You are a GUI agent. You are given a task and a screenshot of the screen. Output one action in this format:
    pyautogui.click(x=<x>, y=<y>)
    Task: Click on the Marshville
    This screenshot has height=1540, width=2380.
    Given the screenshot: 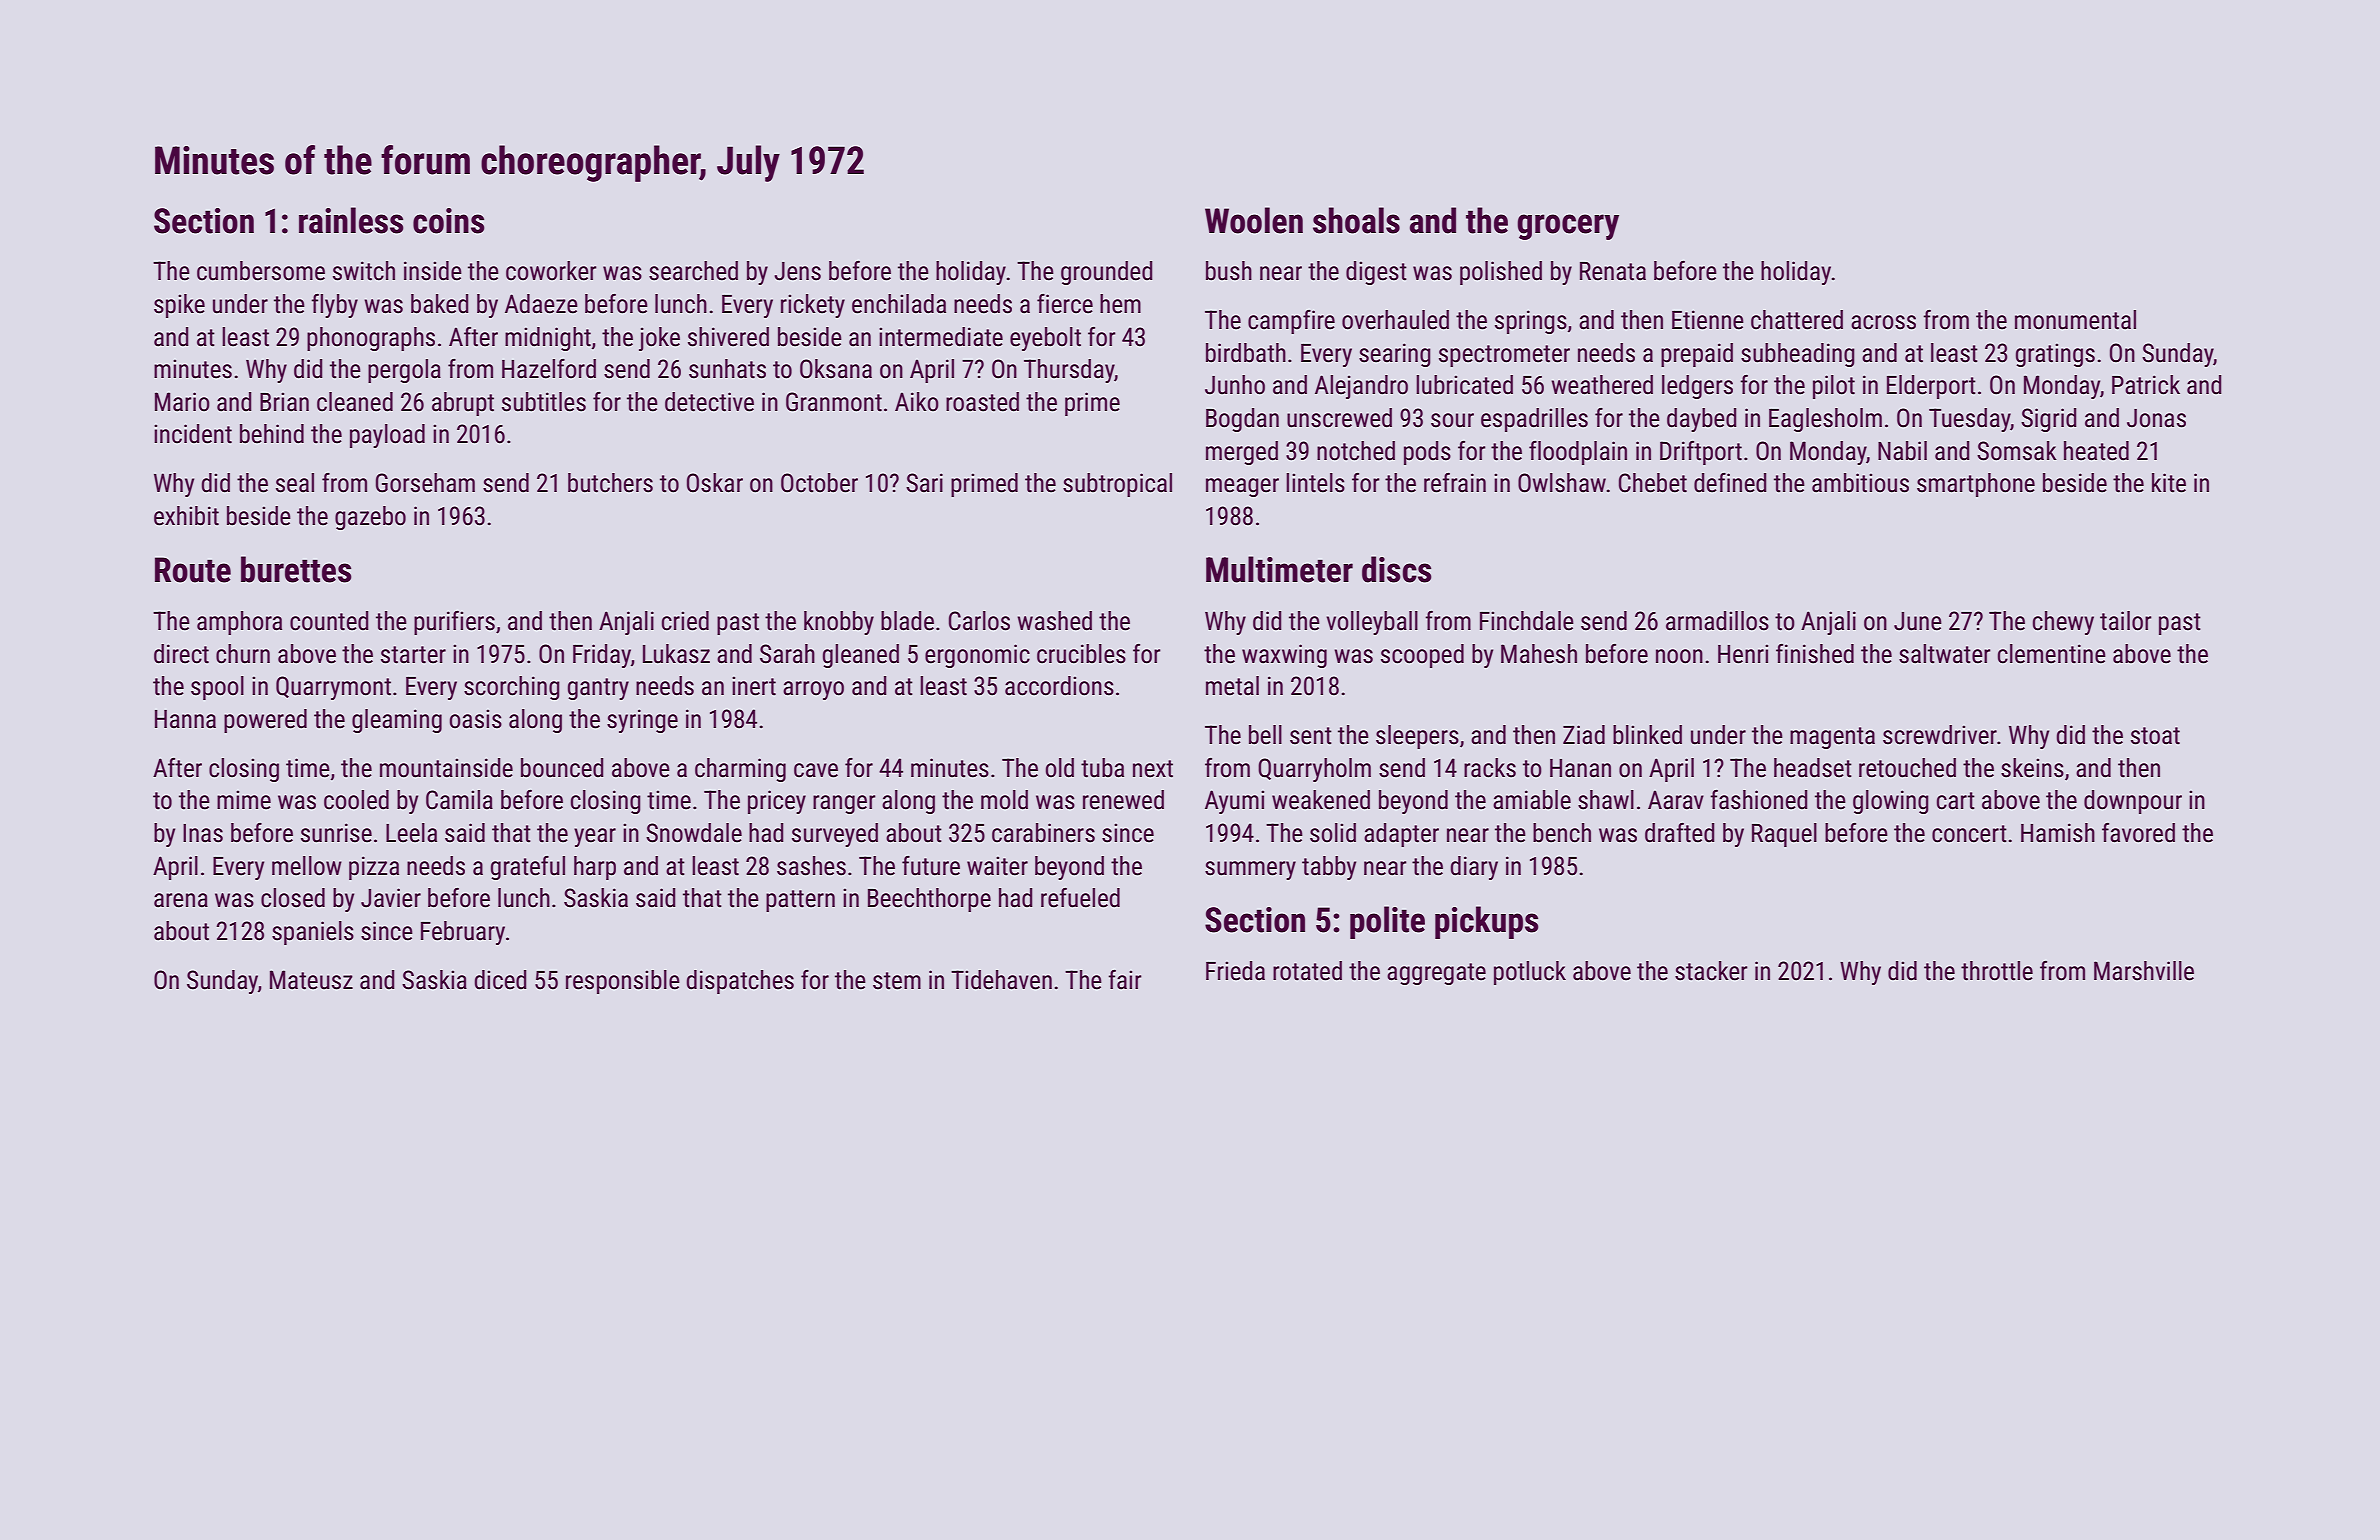 What is the action you would take?
    pyautogui.click(x=2144, y=971)
